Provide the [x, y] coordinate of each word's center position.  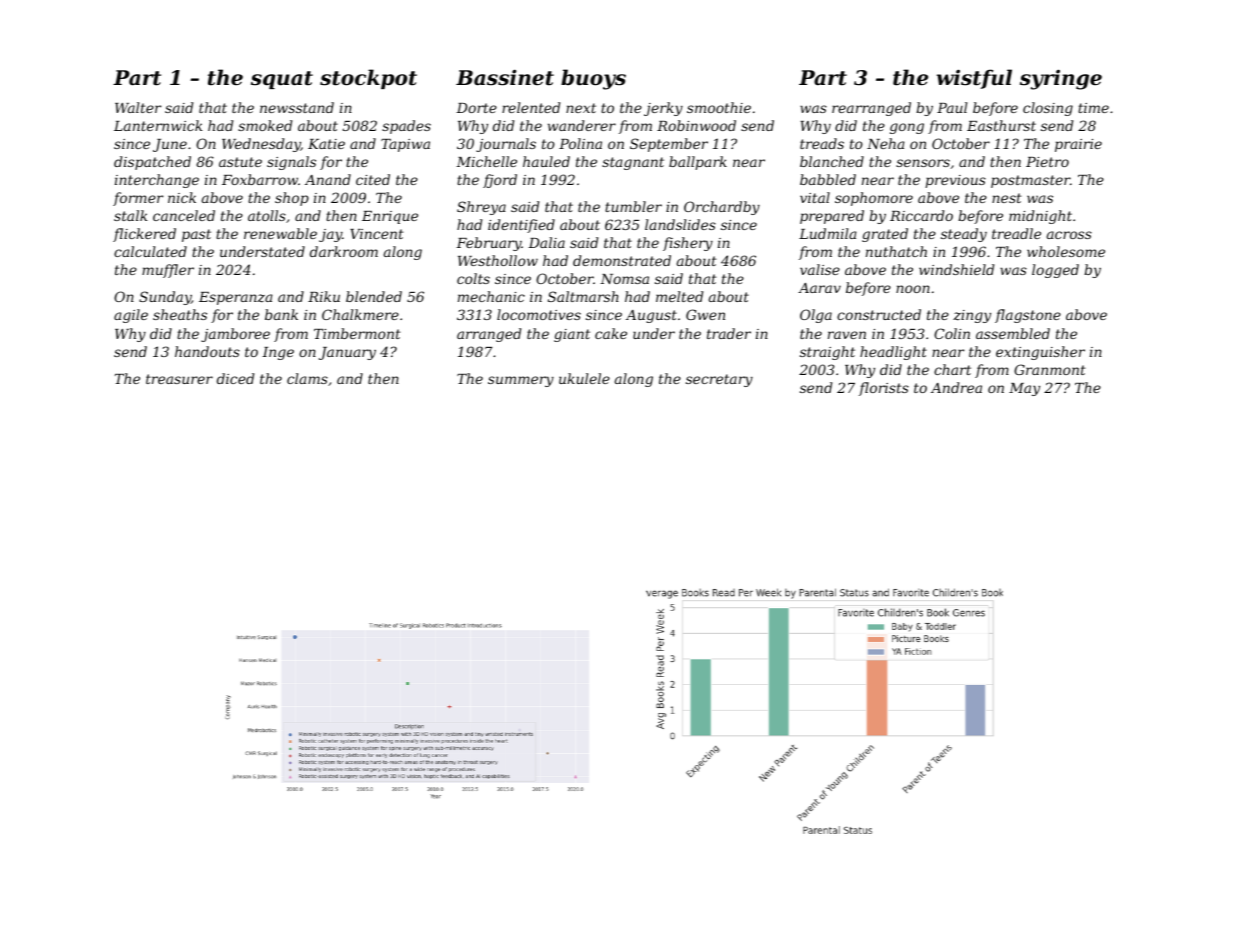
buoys [593, 79]
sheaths [180, 314]
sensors [923, 163]
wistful [974, 79]
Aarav [819, 288]
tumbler [633, 206]
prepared [832, 217]
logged [1055, 271]
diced [235, 378]
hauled [546, 161]
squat [282, 80]
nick [182, 197]
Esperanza [236, 298]
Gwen [705, 314]
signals [291, 163]
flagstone [1028, 316]
